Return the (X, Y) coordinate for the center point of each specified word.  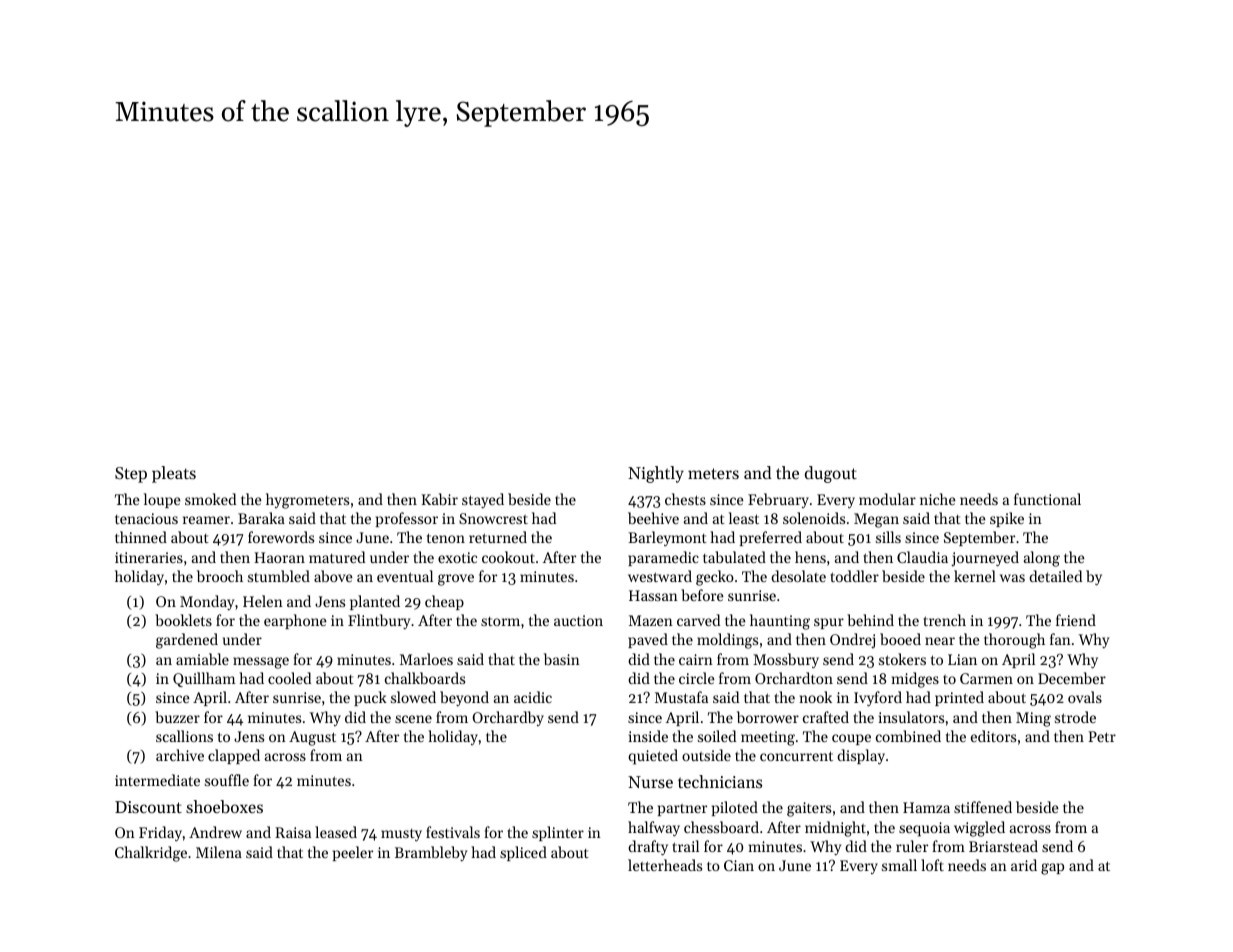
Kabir (439, 499)
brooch (220, 576)
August (312, 738)
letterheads (665, 865)
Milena (219, 852)
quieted (653, 757)
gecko (715, 578)
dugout (831, 474)
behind (870, 620)
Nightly (656, 474)
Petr (1102, 736)
